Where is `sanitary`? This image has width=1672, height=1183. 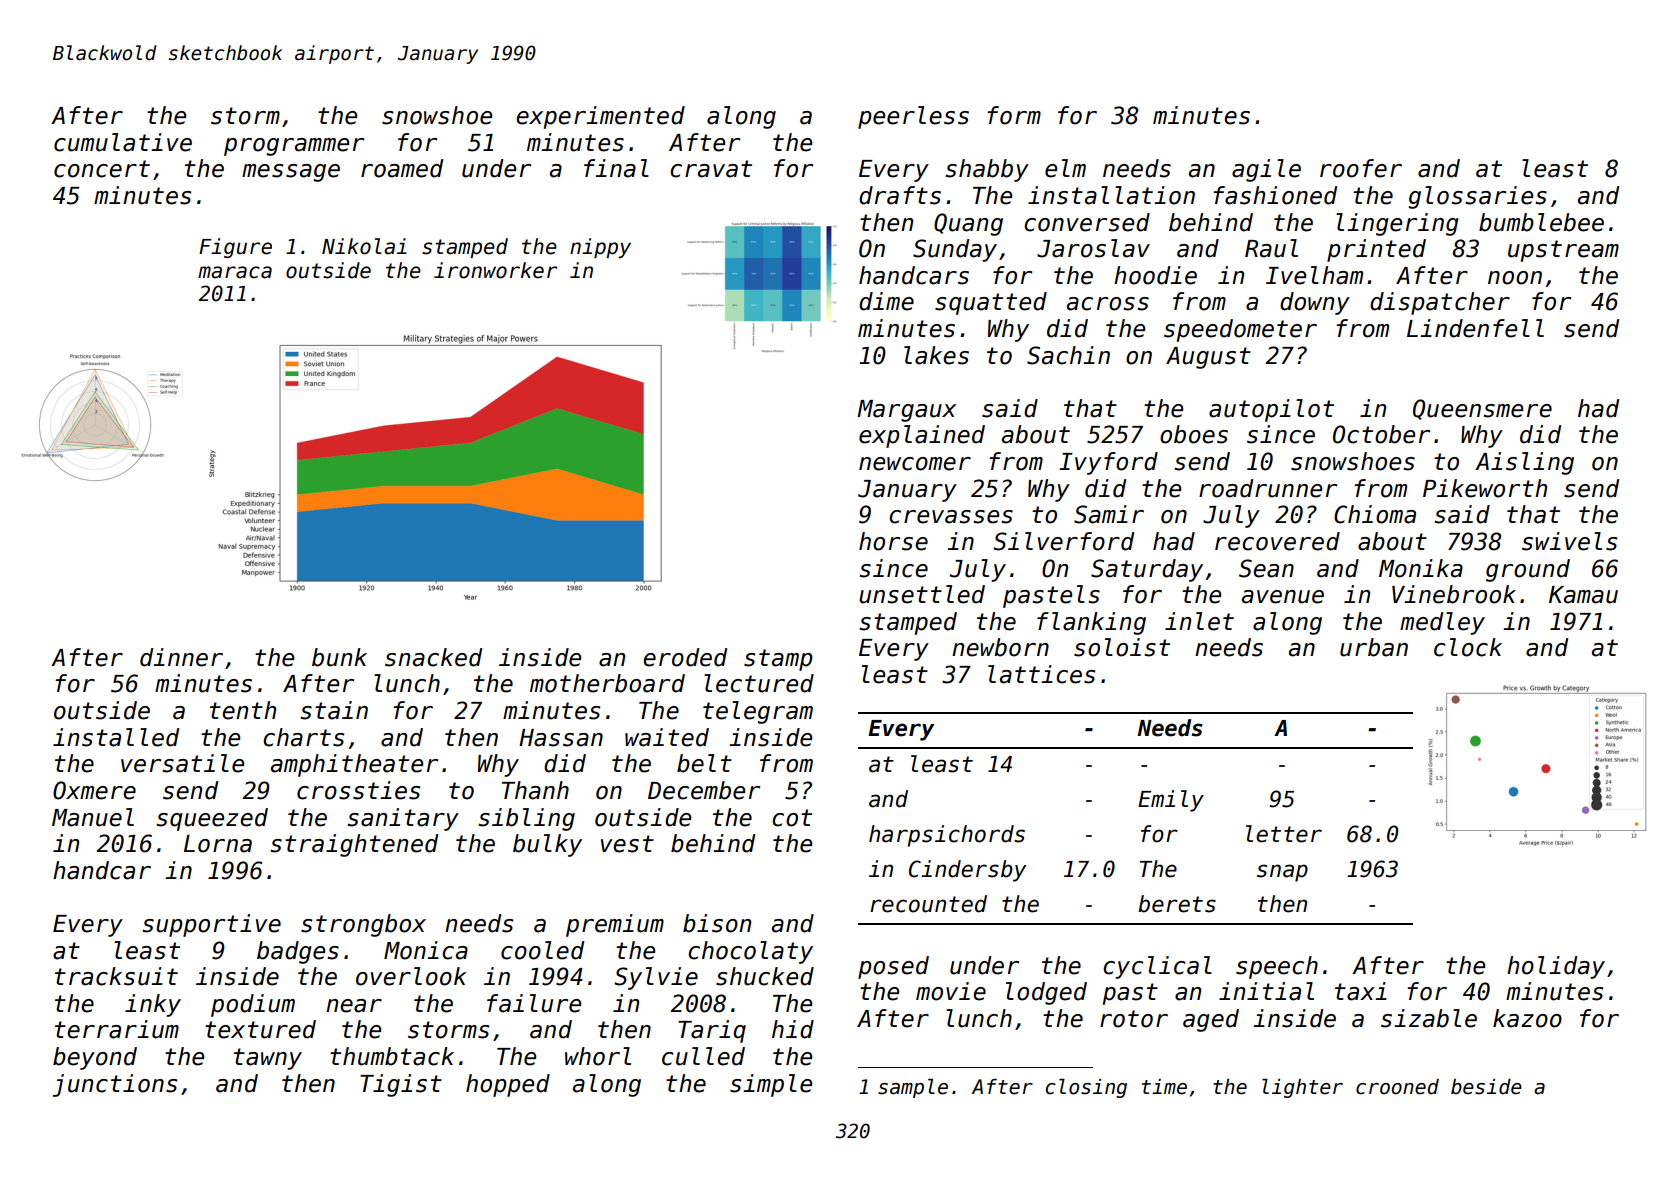
sanitary is located at coordinates (403, 819).
